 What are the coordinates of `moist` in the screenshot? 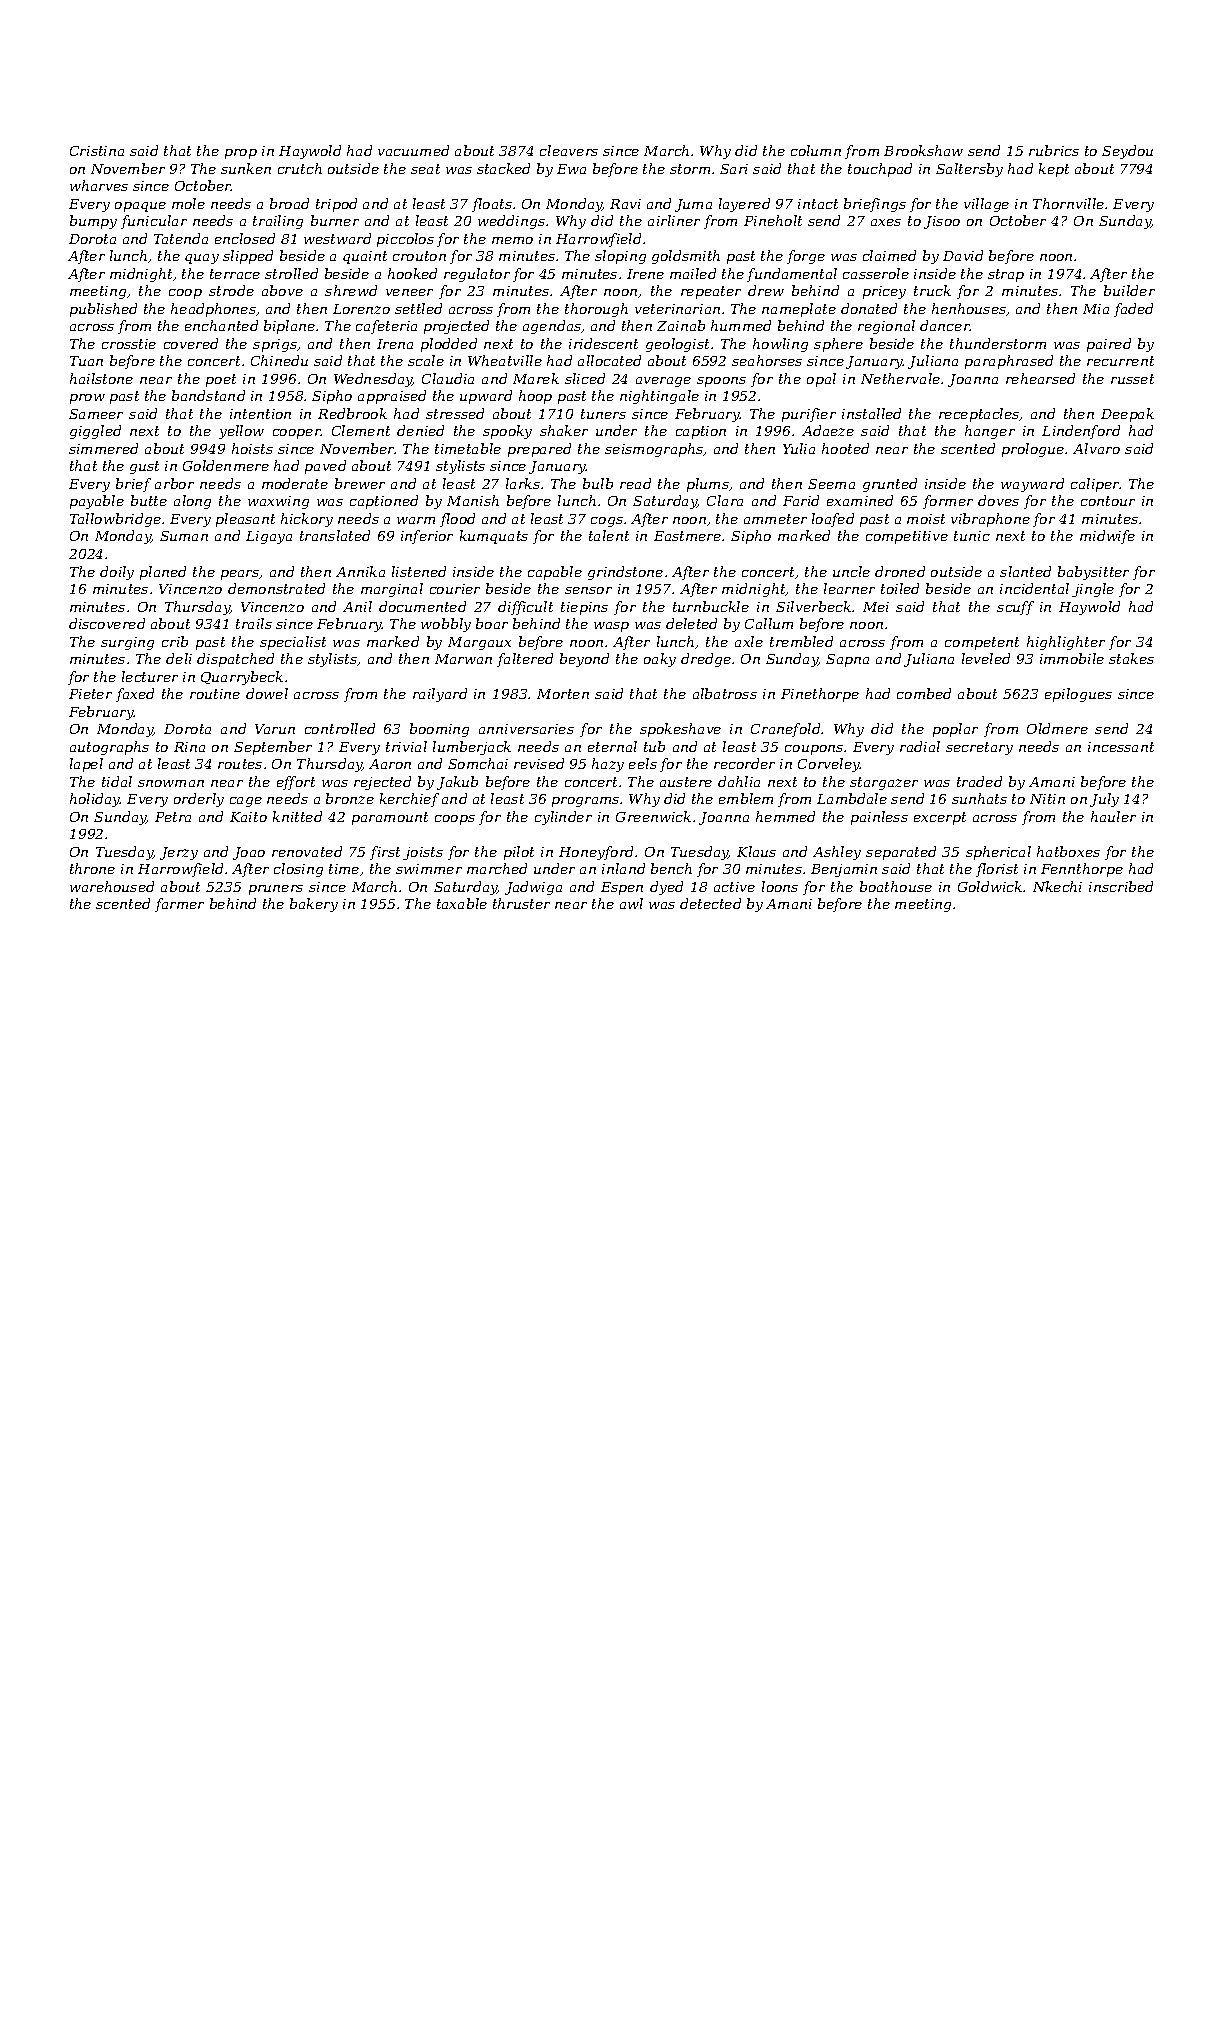 It's located at (926, 519).
